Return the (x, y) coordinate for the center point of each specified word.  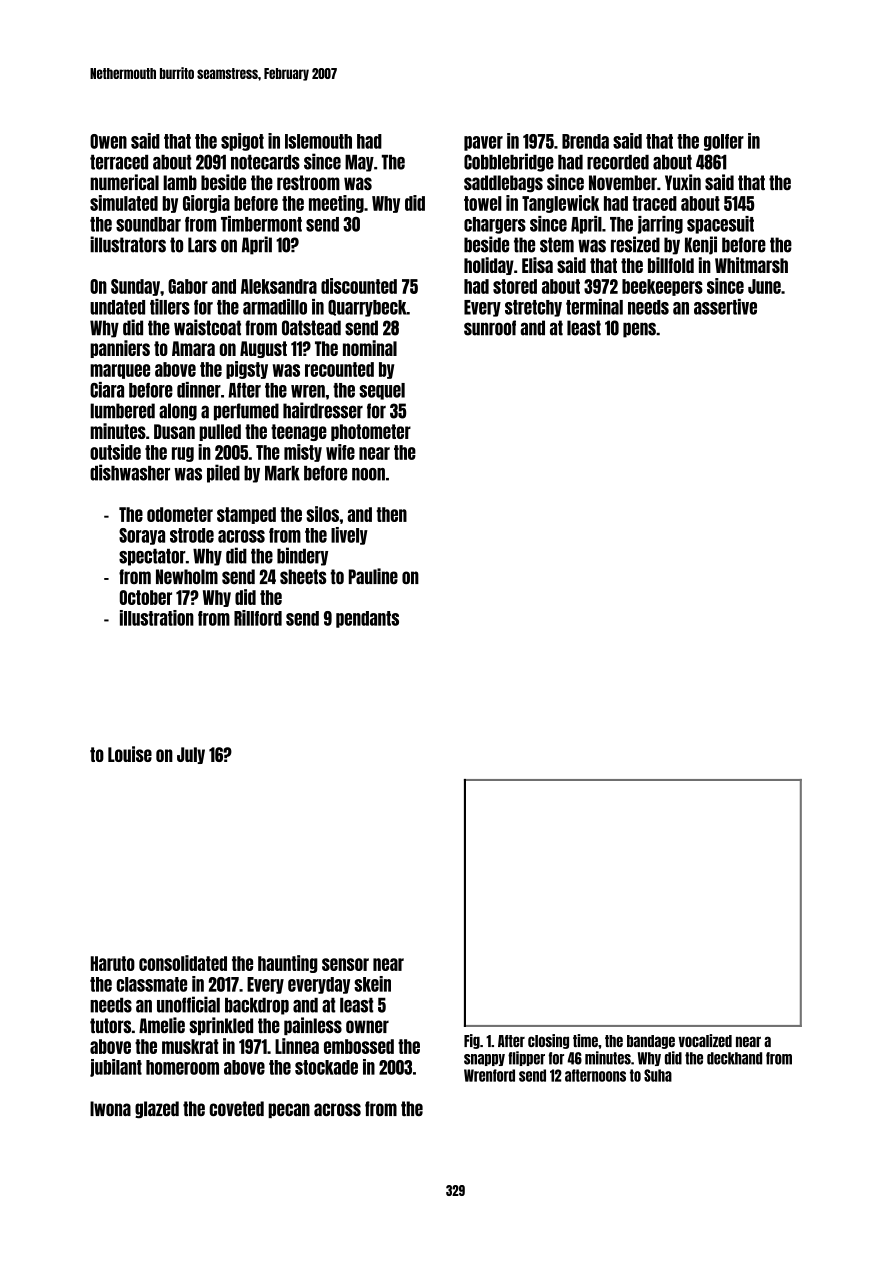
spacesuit (720, 225)
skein (372, 984)
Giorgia (206, 204)
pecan (289, 1110)
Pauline (373, 576)
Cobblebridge (509, 162)
